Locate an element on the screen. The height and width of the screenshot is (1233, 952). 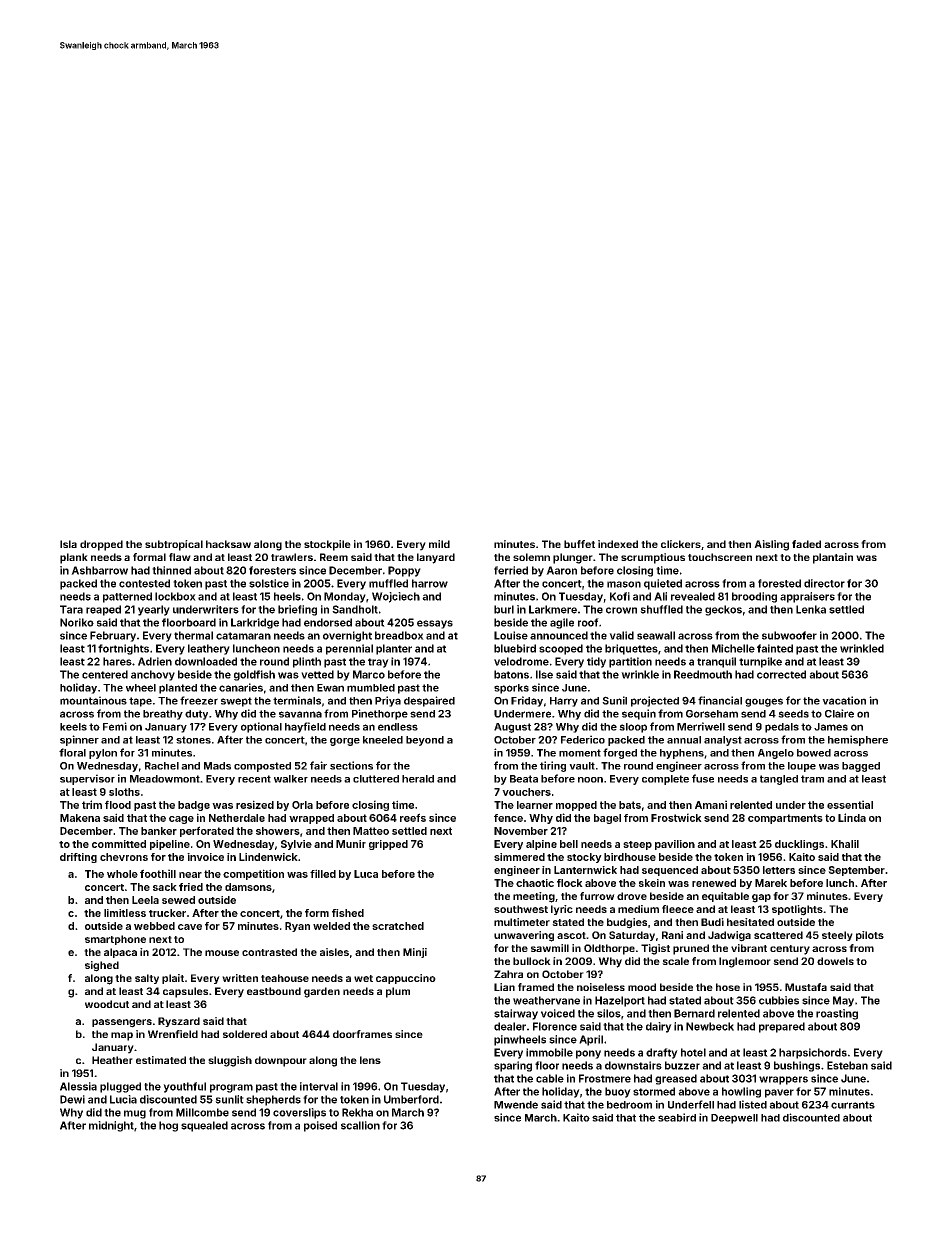
greased is located at coordinates (676, 1079).
